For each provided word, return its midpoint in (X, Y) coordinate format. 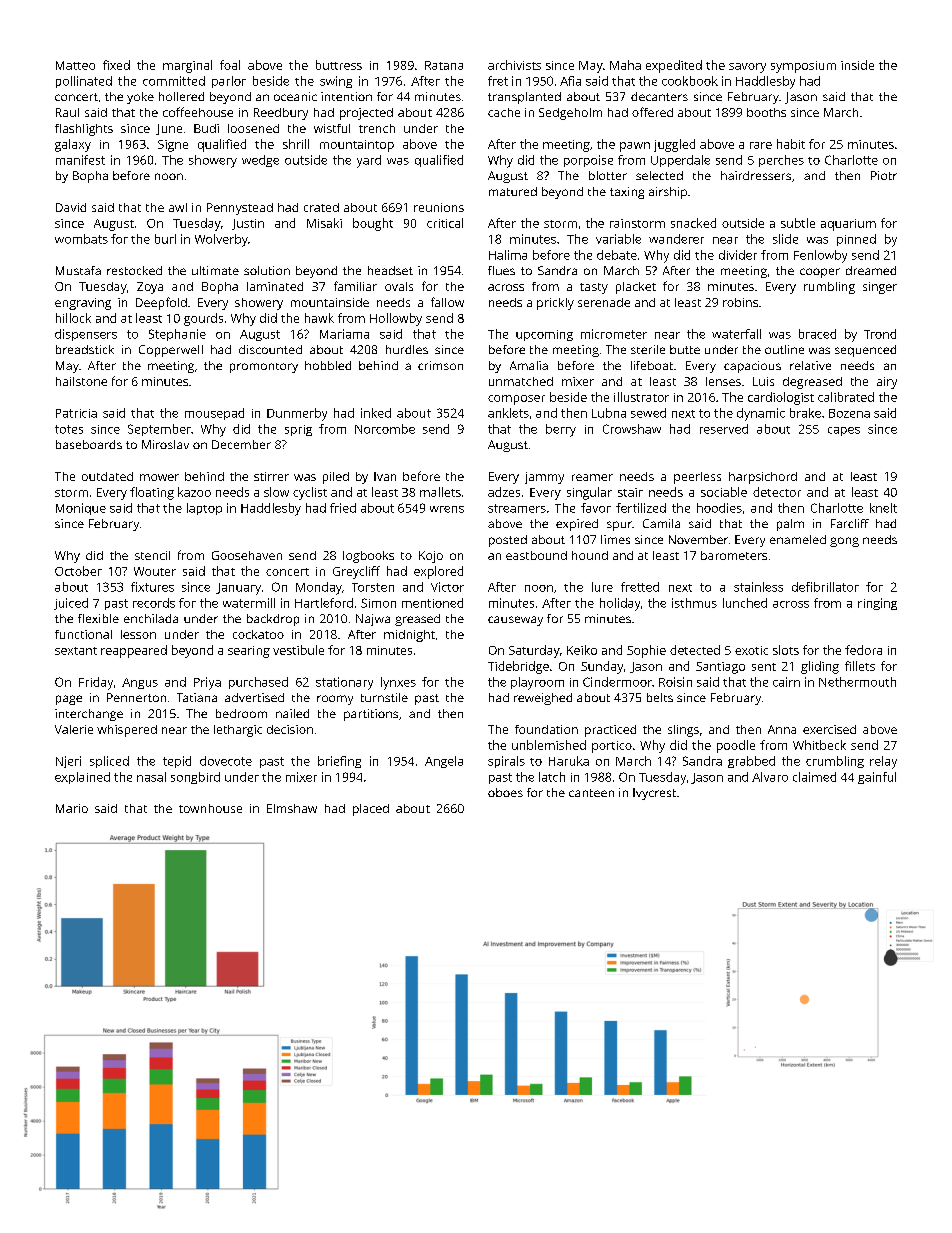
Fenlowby (820, 256)
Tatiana (197, 697)
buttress (339, 65)
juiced (71, 604)
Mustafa (78, 270)
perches (781, 161)
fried (343, 508)
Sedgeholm (570, 114)
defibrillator (825, 587)
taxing (627, 193)
